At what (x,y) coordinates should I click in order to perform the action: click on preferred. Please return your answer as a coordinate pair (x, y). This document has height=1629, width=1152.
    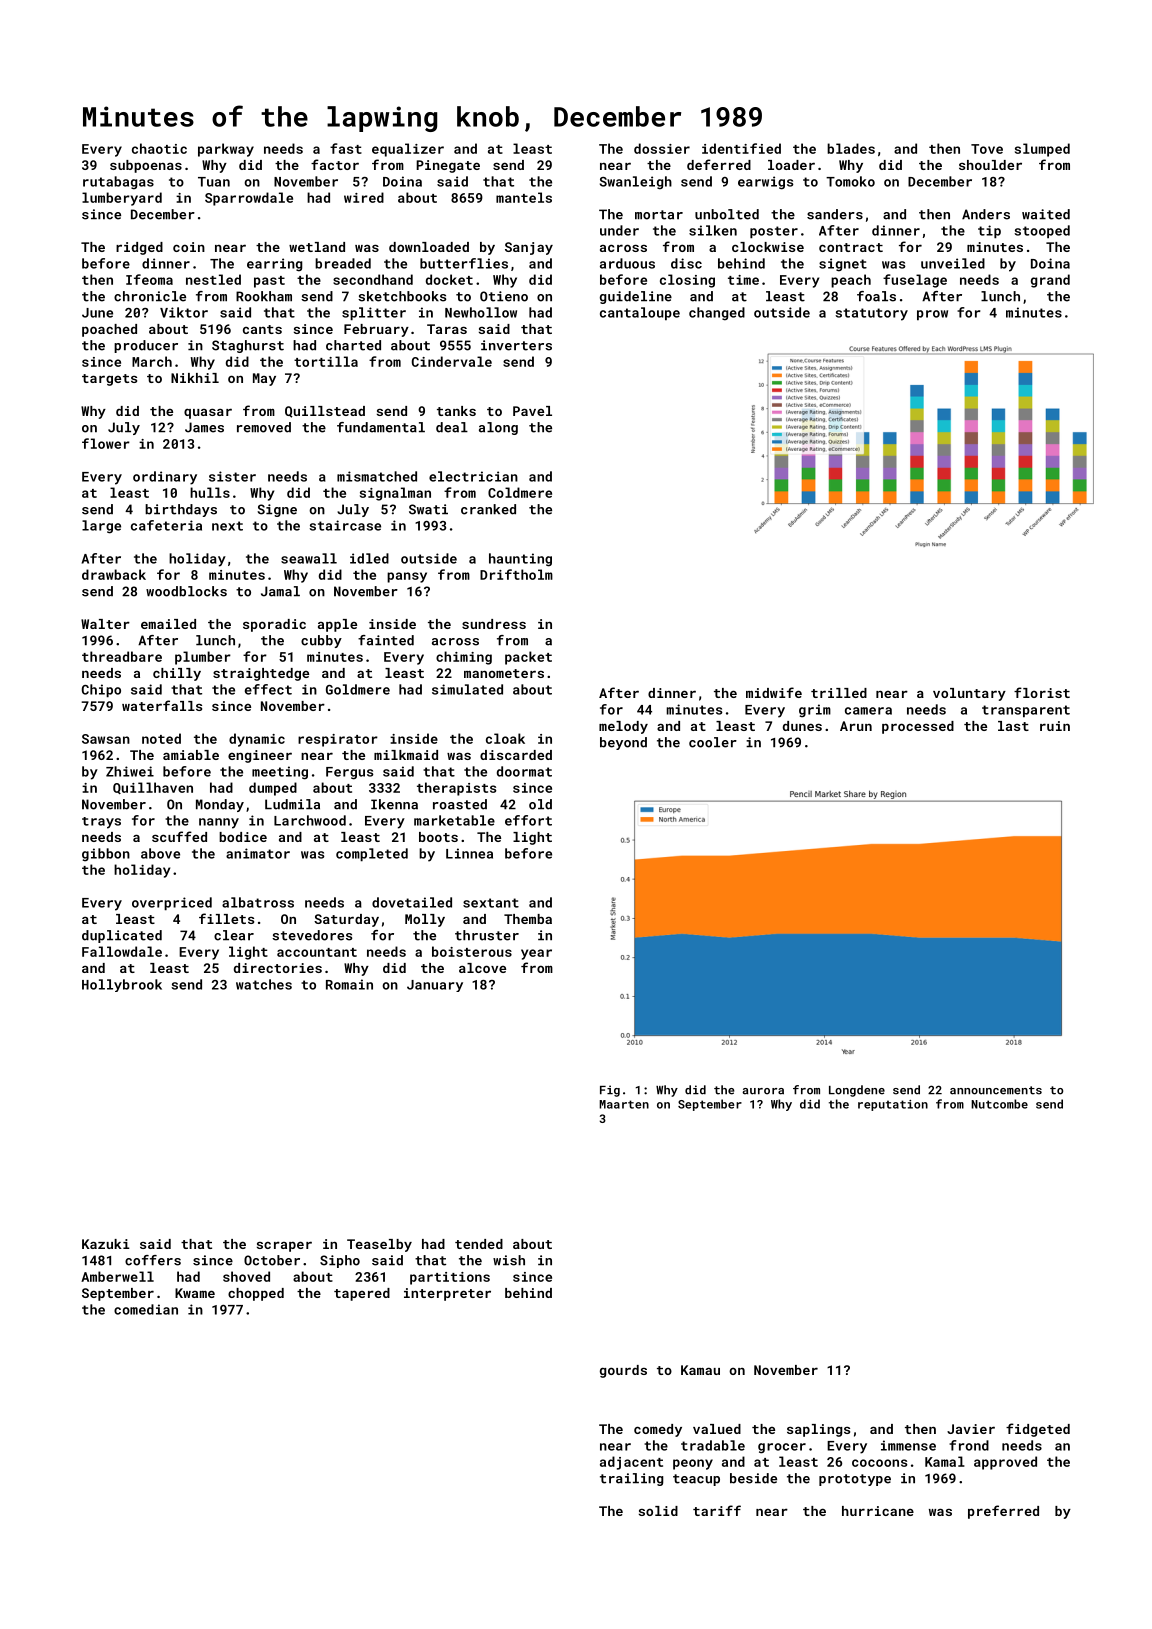
    Looking at the image, I should click on (1003, 1512).
